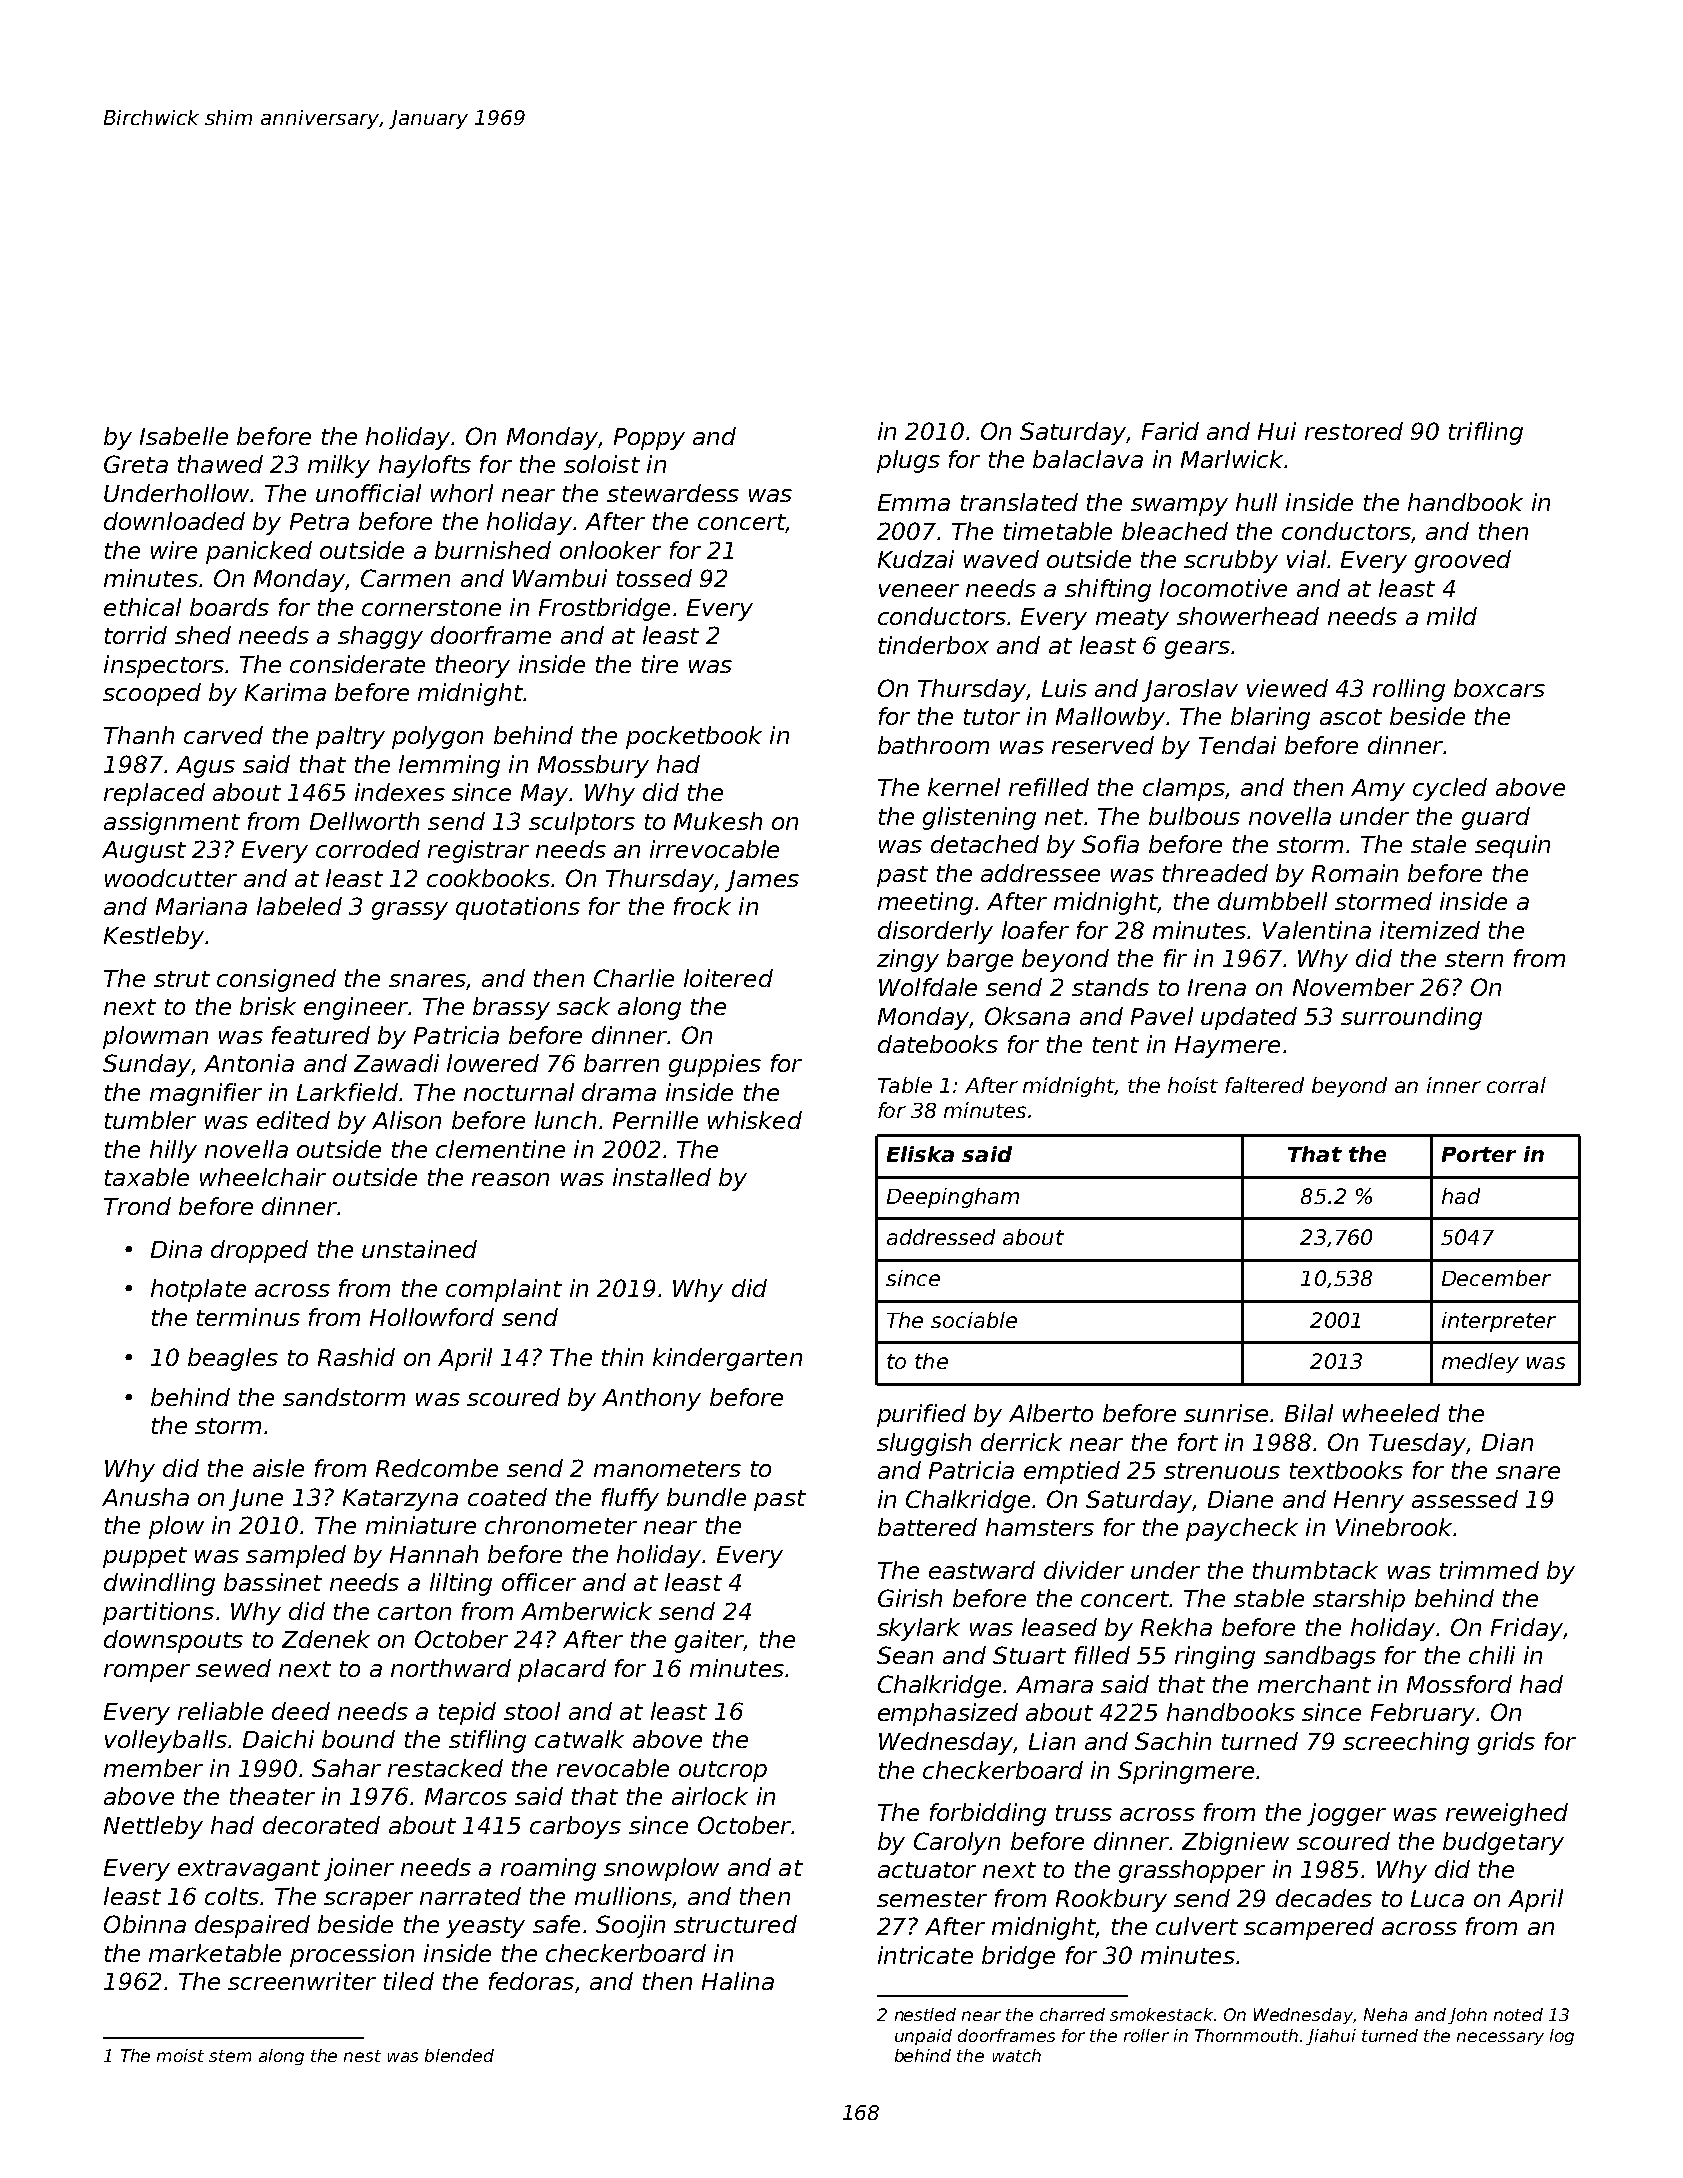  What do you see at coordinates (184, 436) in the page?
I see `Isabelle` at bounding box center [184, 436].
